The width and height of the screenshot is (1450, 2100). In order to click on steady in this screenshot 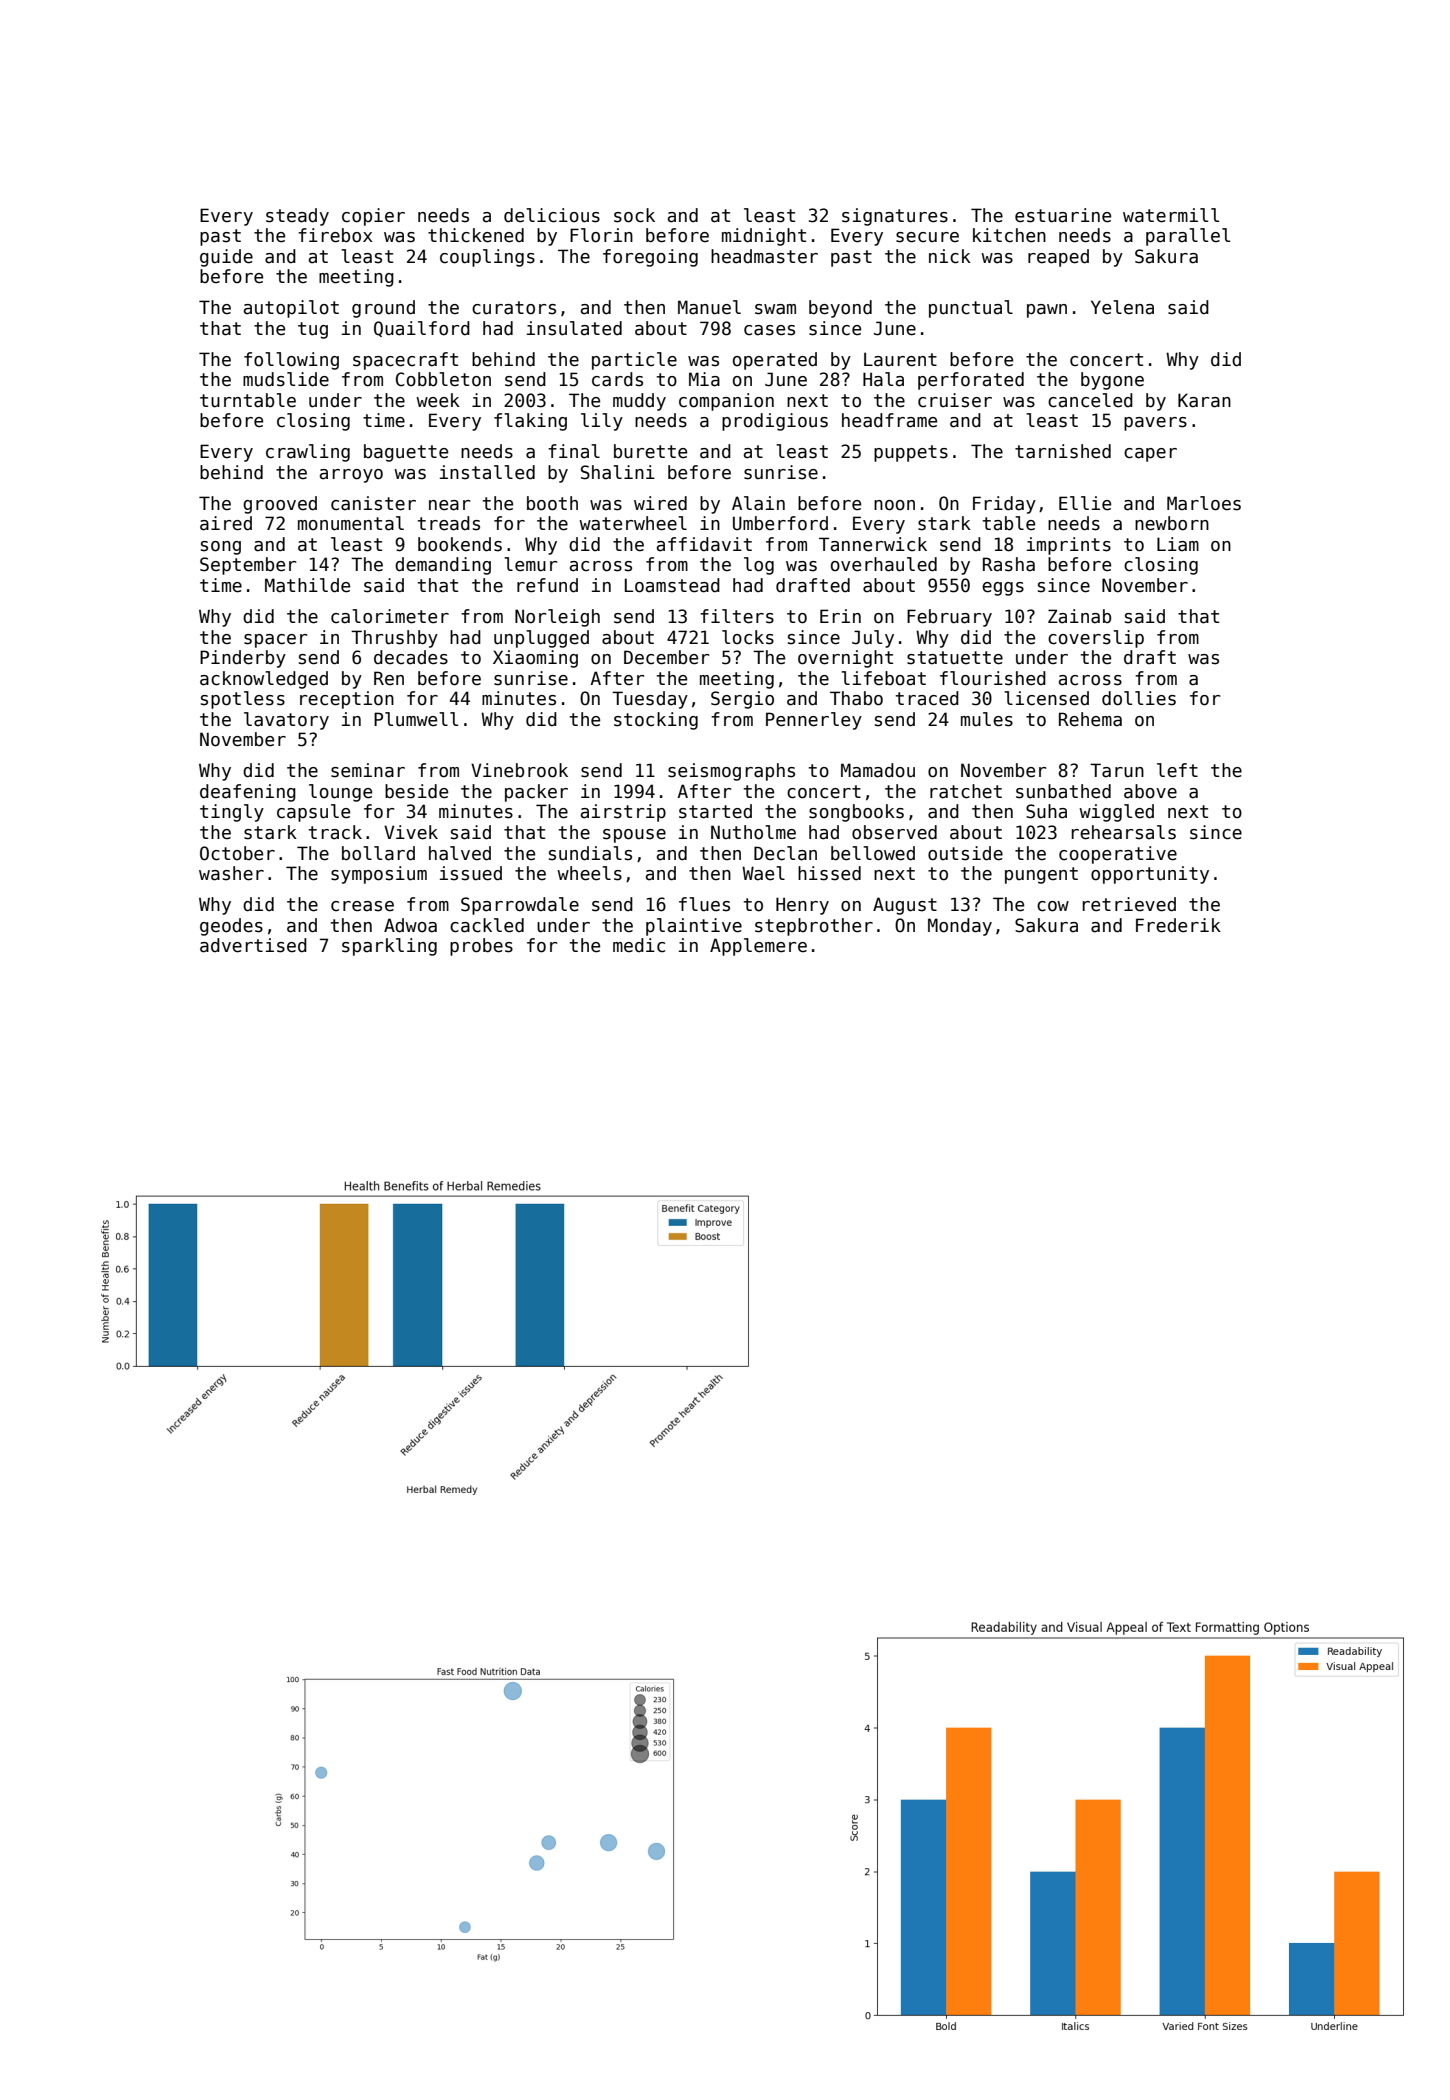, I will do `click(297, 217)`.
